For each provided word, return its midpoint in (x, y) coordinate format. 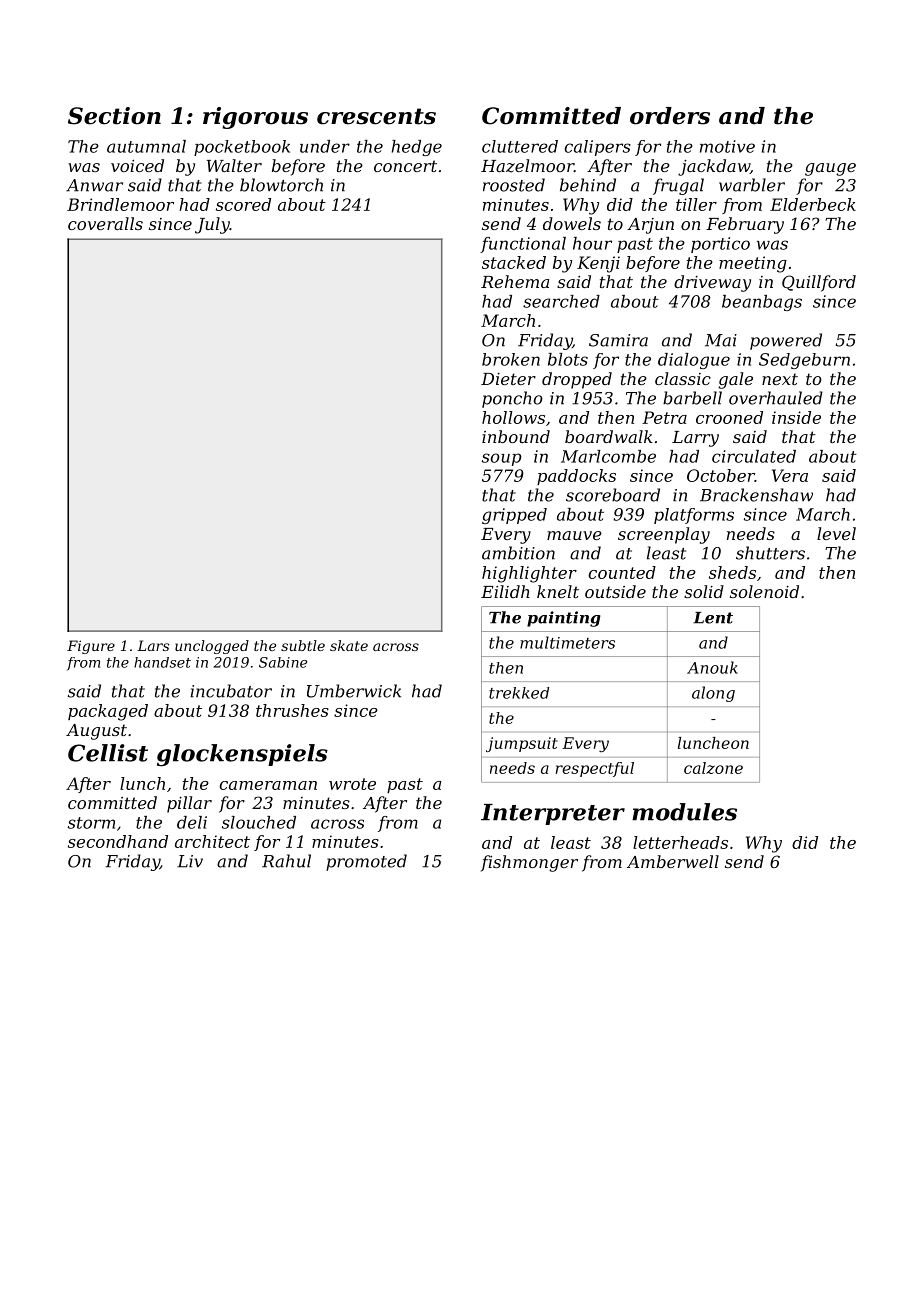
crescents (376, 116)
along (713, 694)
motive (727, 146)
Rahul (286, 861)
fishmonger (529, 863)
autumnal (146, 146)
